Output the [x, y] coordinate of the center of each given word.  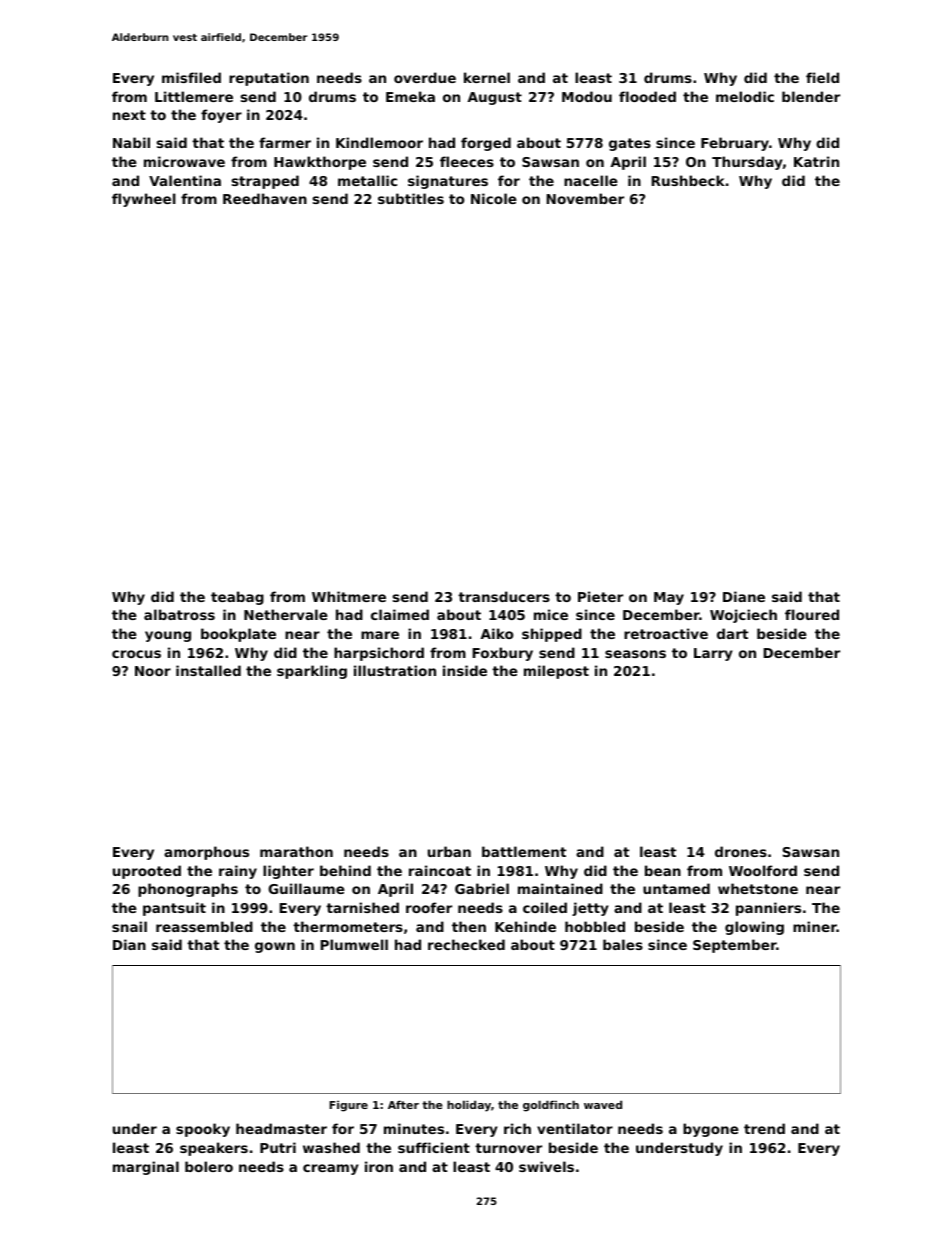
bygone [711, 1130]
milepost [556, 672]
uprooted [147, 872]
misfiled [191, 77]
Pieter [600, 596]
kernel [487, 77]
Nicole [494, 198]
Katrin [816, 161]
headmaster [281, 1128]
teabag [237, 598]
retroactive [666, 633]
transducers [504, 596]
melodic [745, 96]
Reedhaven [265, 198]
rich [517, 1128]
